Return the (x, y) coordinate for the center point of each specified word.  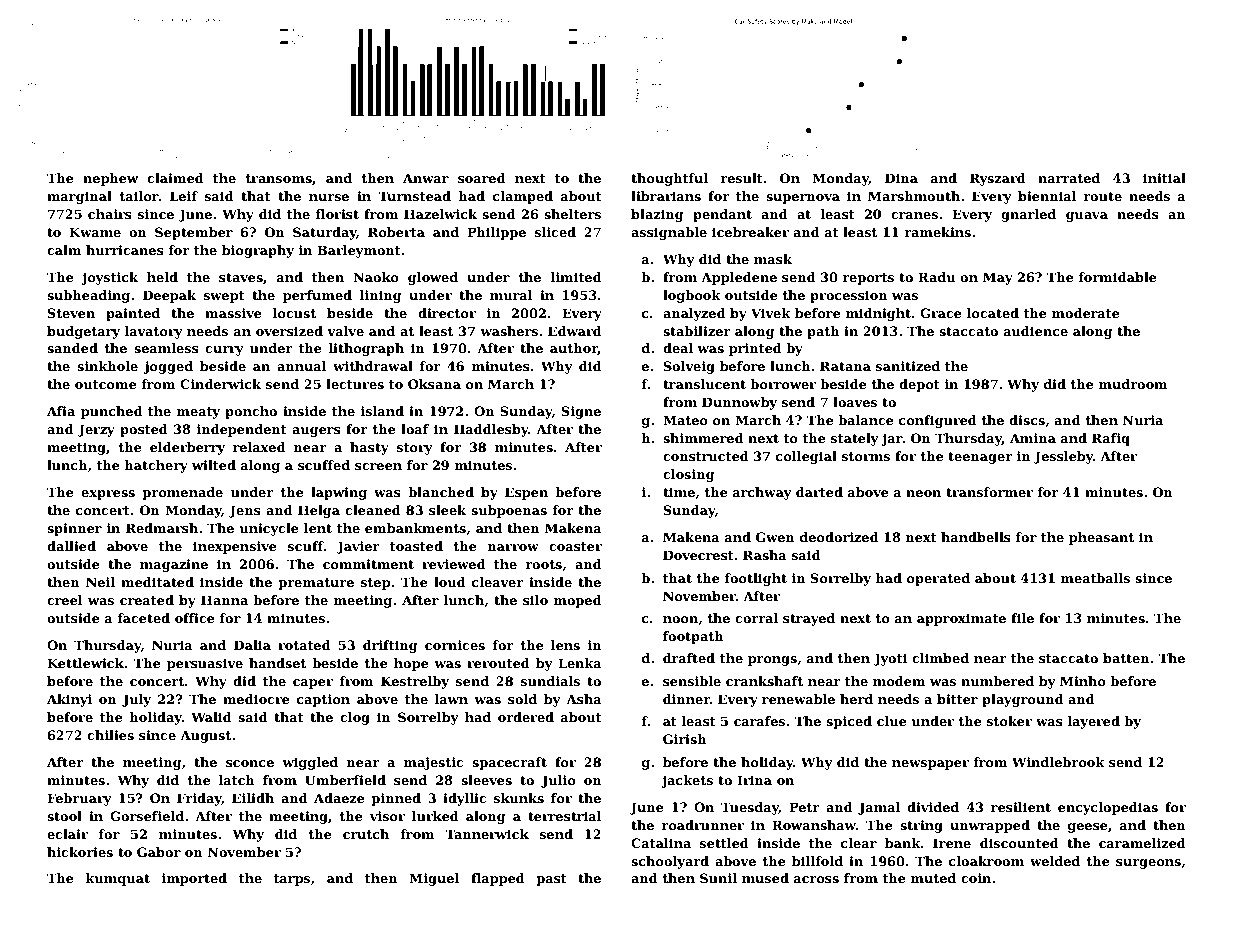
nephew (110, 179)
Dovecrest (698, 555)
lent (318, 528)
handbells (976, 537)
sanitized (908, 366)
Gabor (159, 852)
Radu (936, 277)
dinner (686, 699)
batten (1126, 658)
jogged (168, 367)
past (551, 880)
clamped (523, 197)
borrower (783, 384)
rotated (304, 645)
